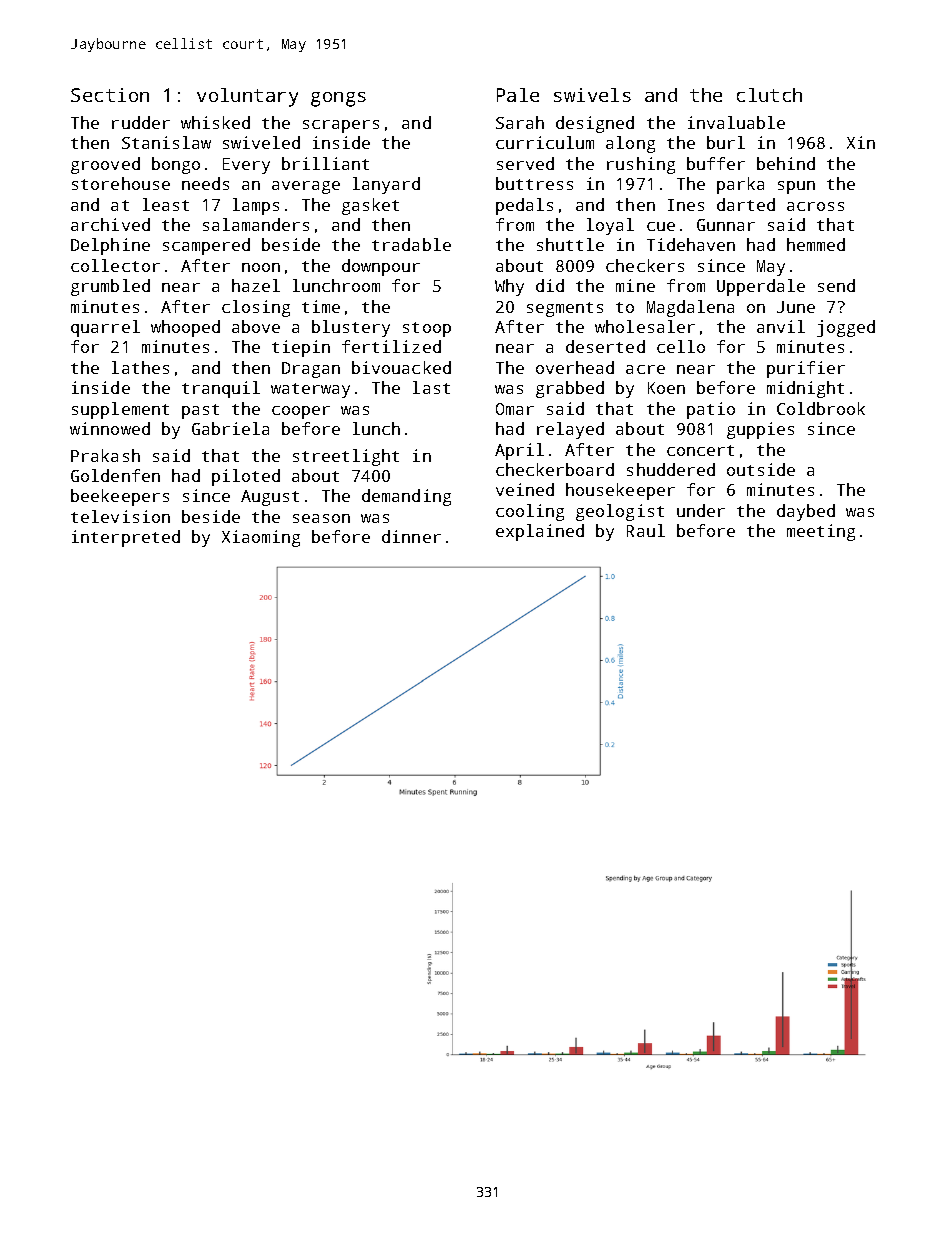 This screenshot has width=952, height=1233. Describe the element at coordinates (570, 244) in the screenshot. I see `shuttle` at that location.
